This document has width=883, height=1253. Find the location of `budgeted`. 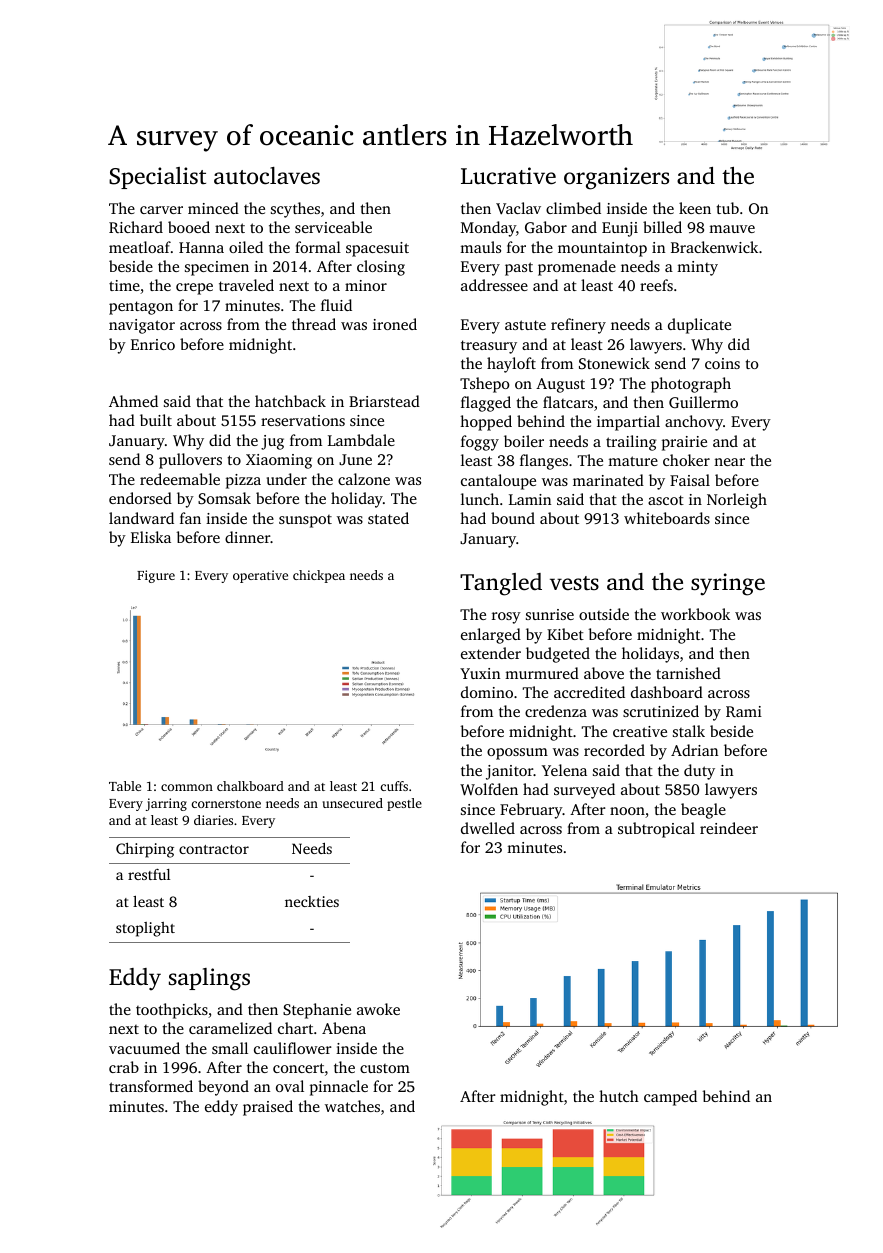

budgeted is located at coordinates (558, 655).
